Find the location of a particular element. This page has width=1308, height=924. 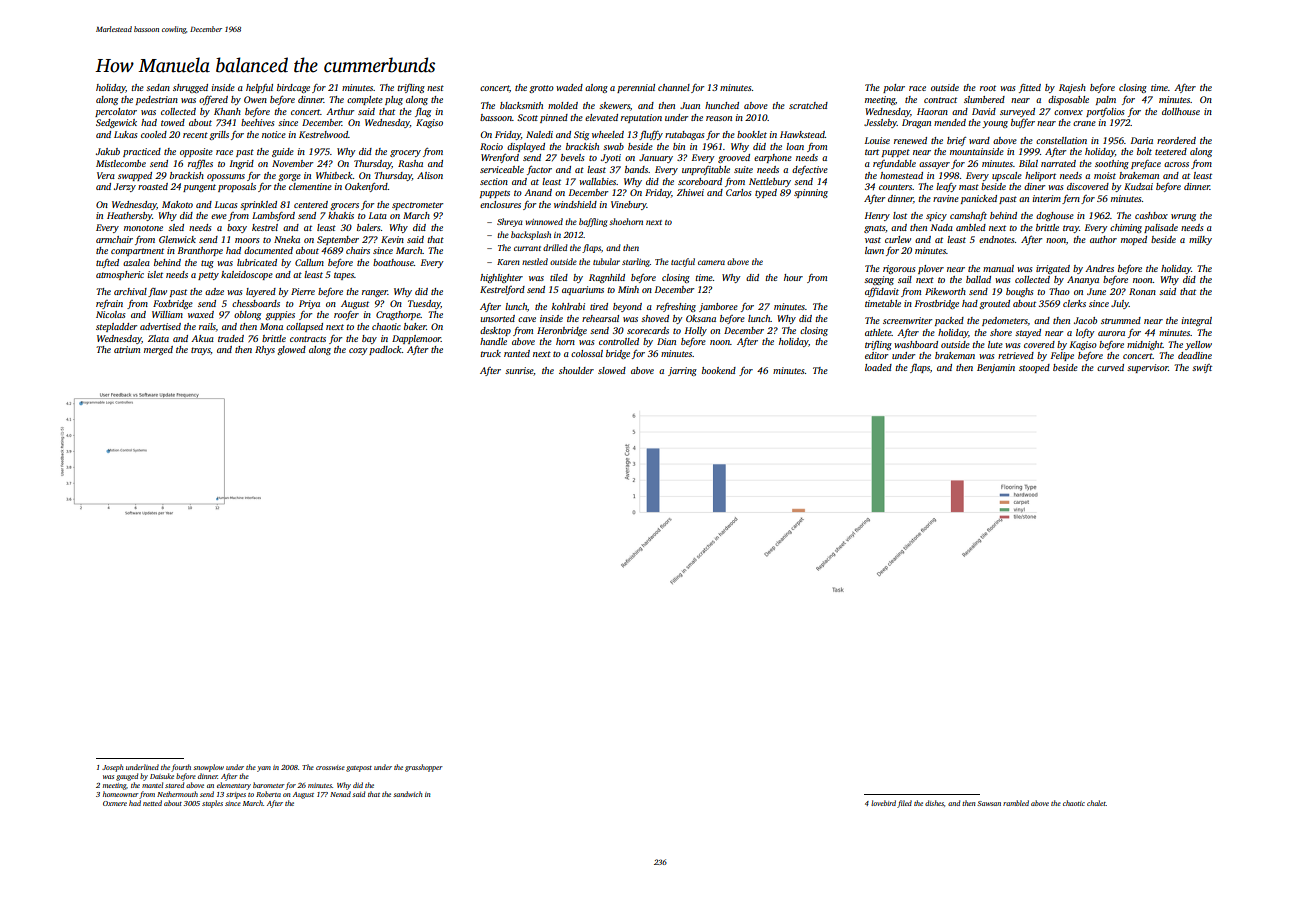

Heathersby is located at coordinates (129, 216).
